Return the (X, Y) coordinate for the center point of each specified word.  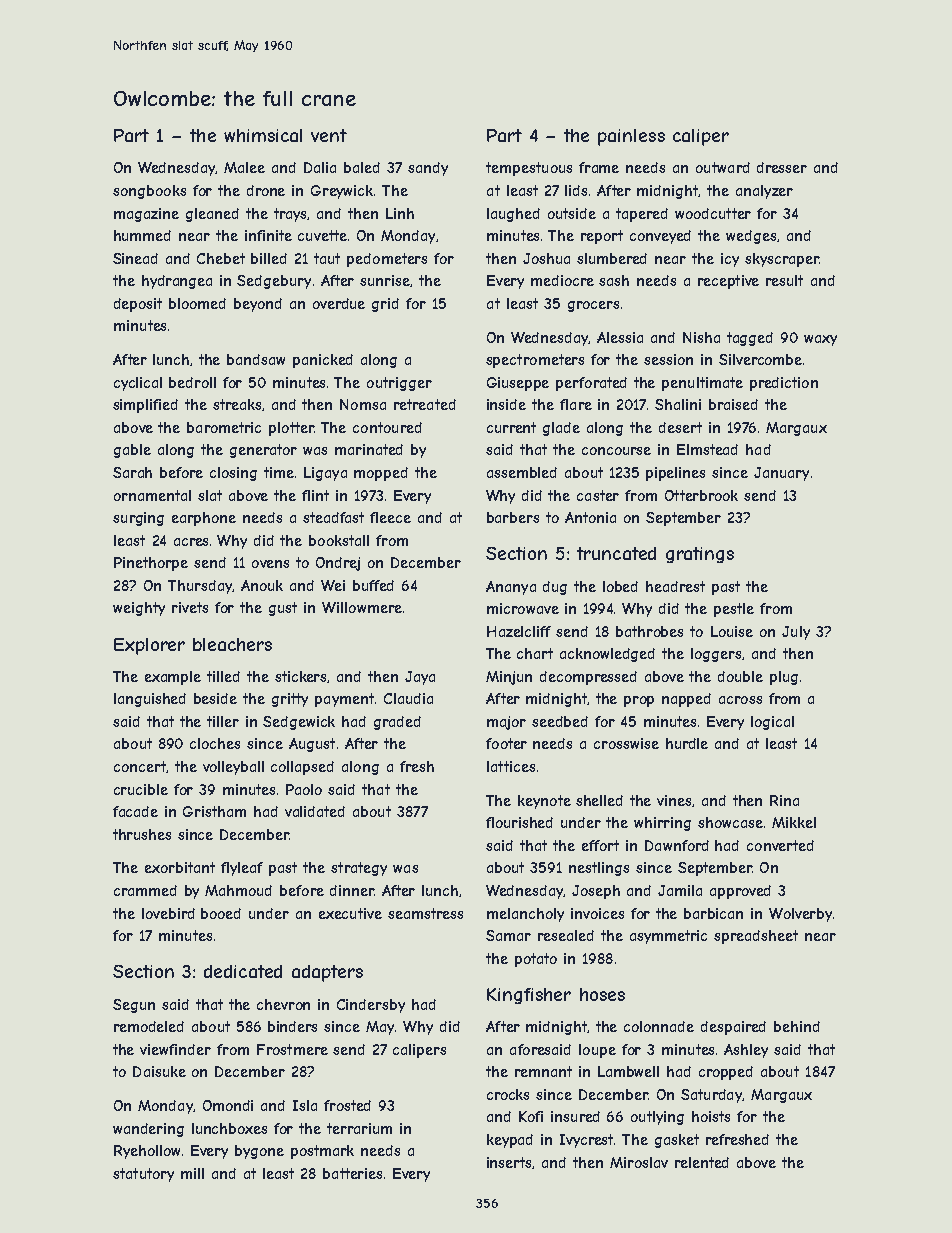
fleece (390, 517)
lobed (620, 586)
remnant (543, 1071)
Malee (244, 167)
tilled (223, 676)
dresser (782, 167)
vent (329, 135)
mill (192, 1173)
